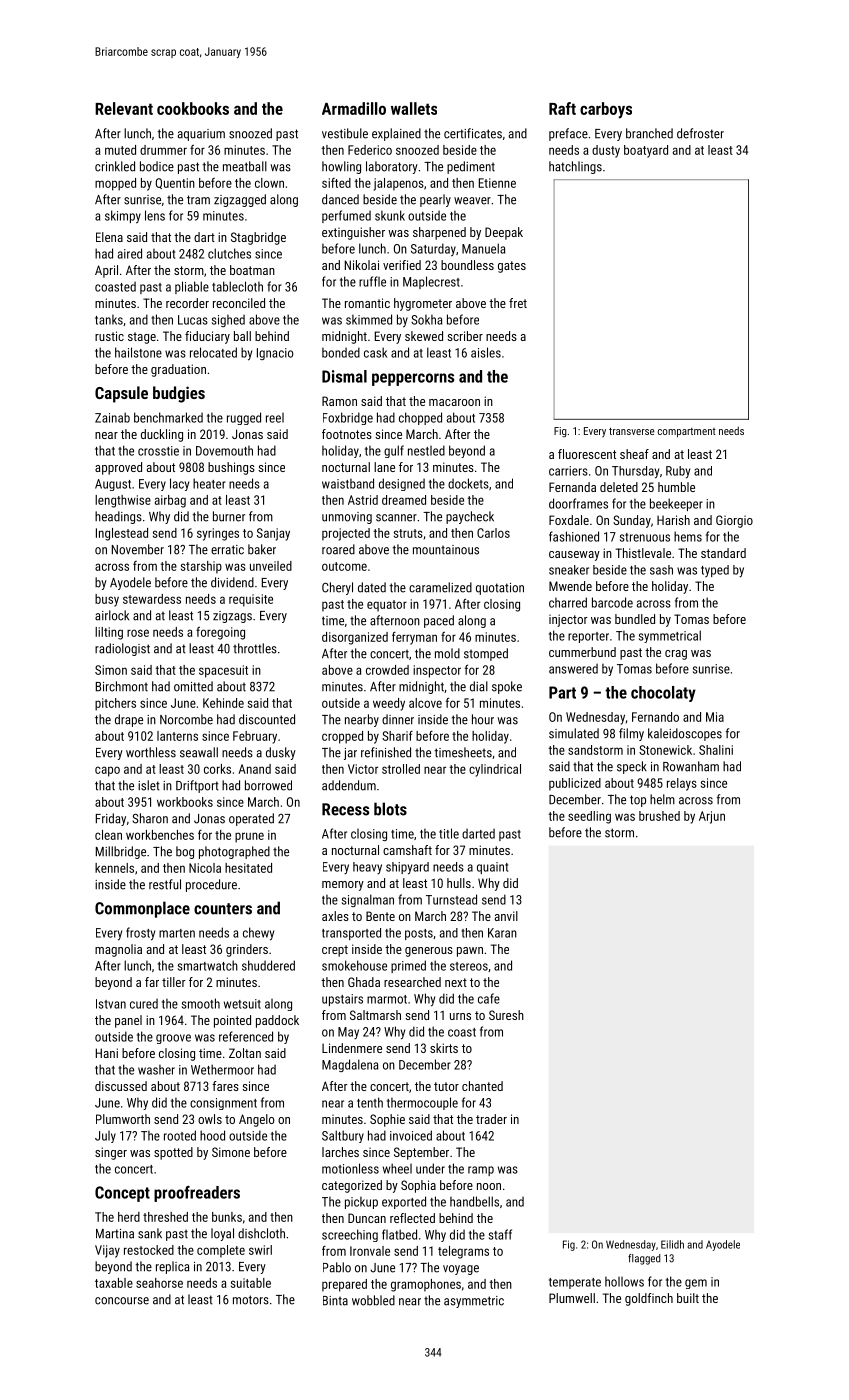 This page has width=849, height=1400. I want to click on clown, so click(269, 183).
